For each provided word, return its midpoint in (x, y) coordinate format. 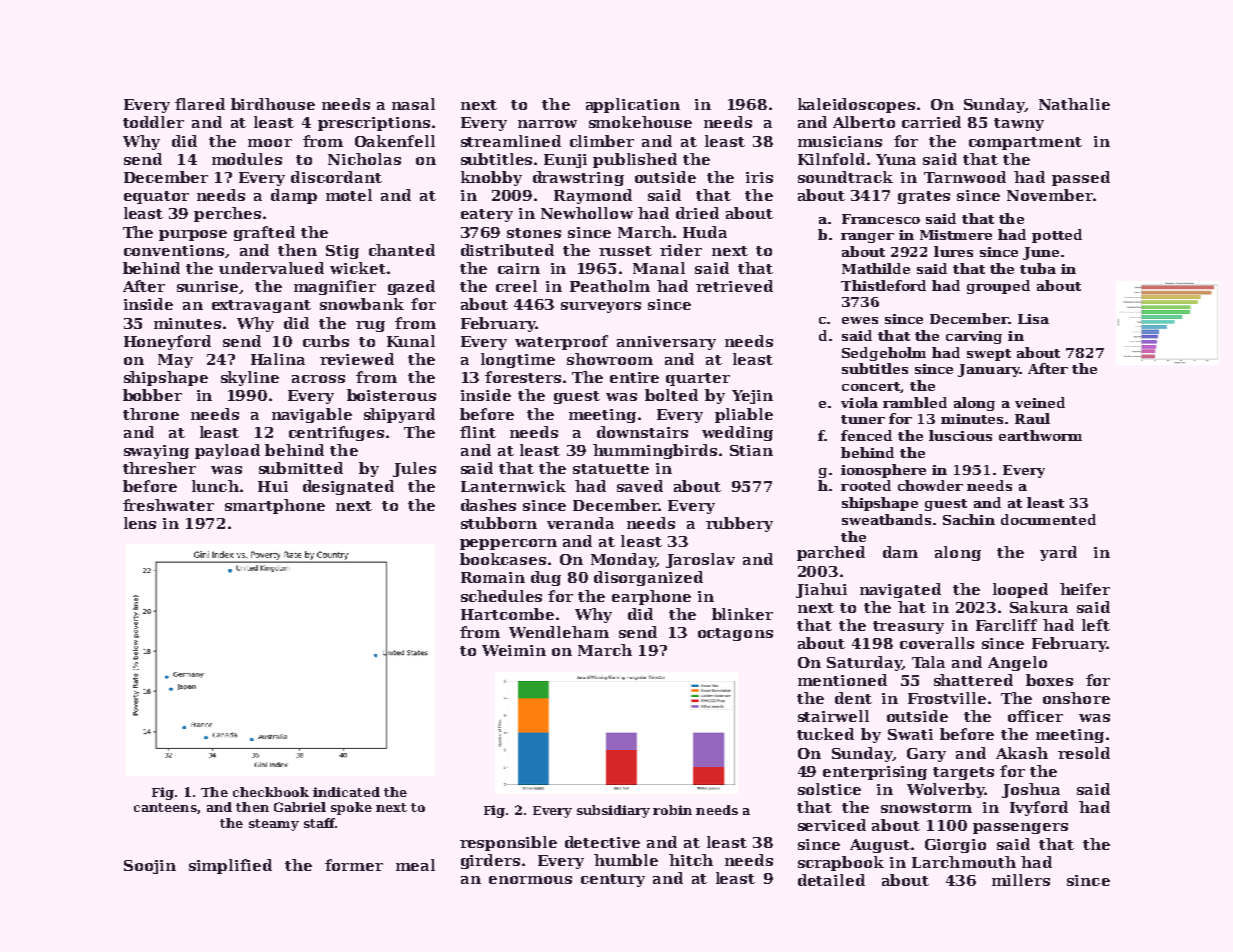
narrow (547, 124)
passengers (1020, 828)
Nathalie (1074, 104)
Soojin (150, 867)
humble (626, 860)
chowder (930, 485)
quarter (698, 379)
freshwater (168, 505)
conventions (174, 250)
